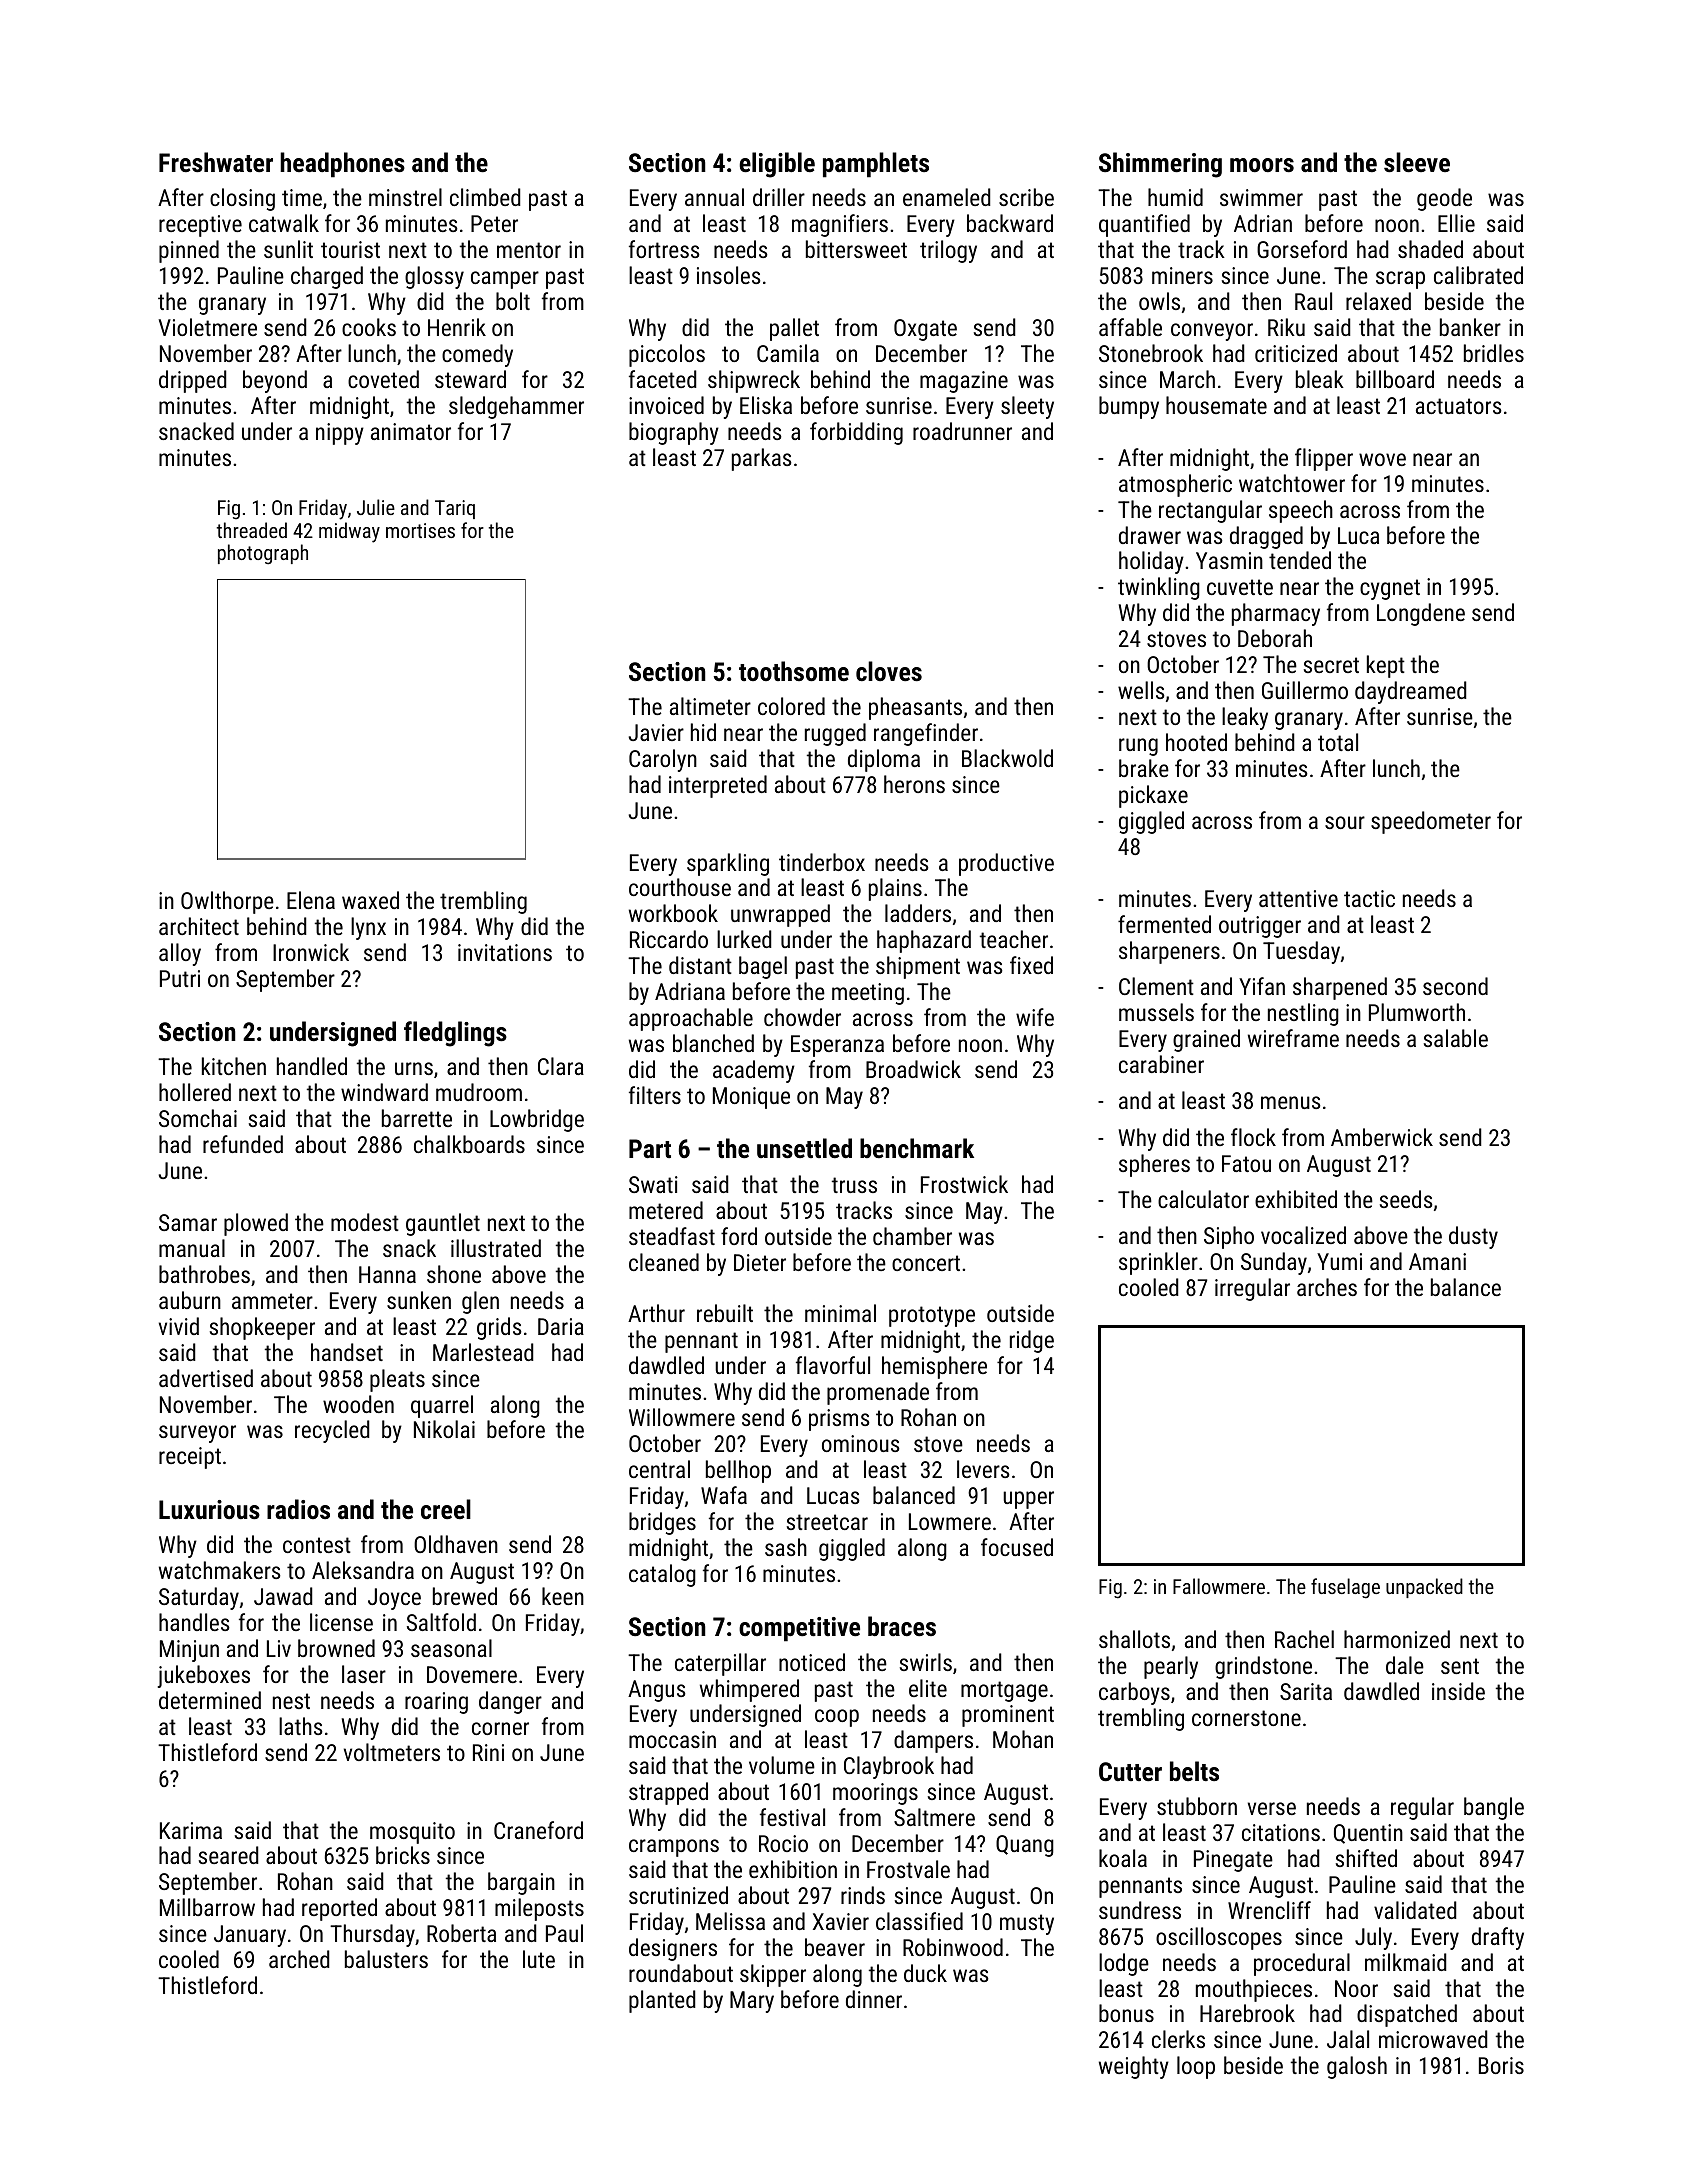 The image size is (1683, 2178). I want to click on sent, so click(1460, 1666).
